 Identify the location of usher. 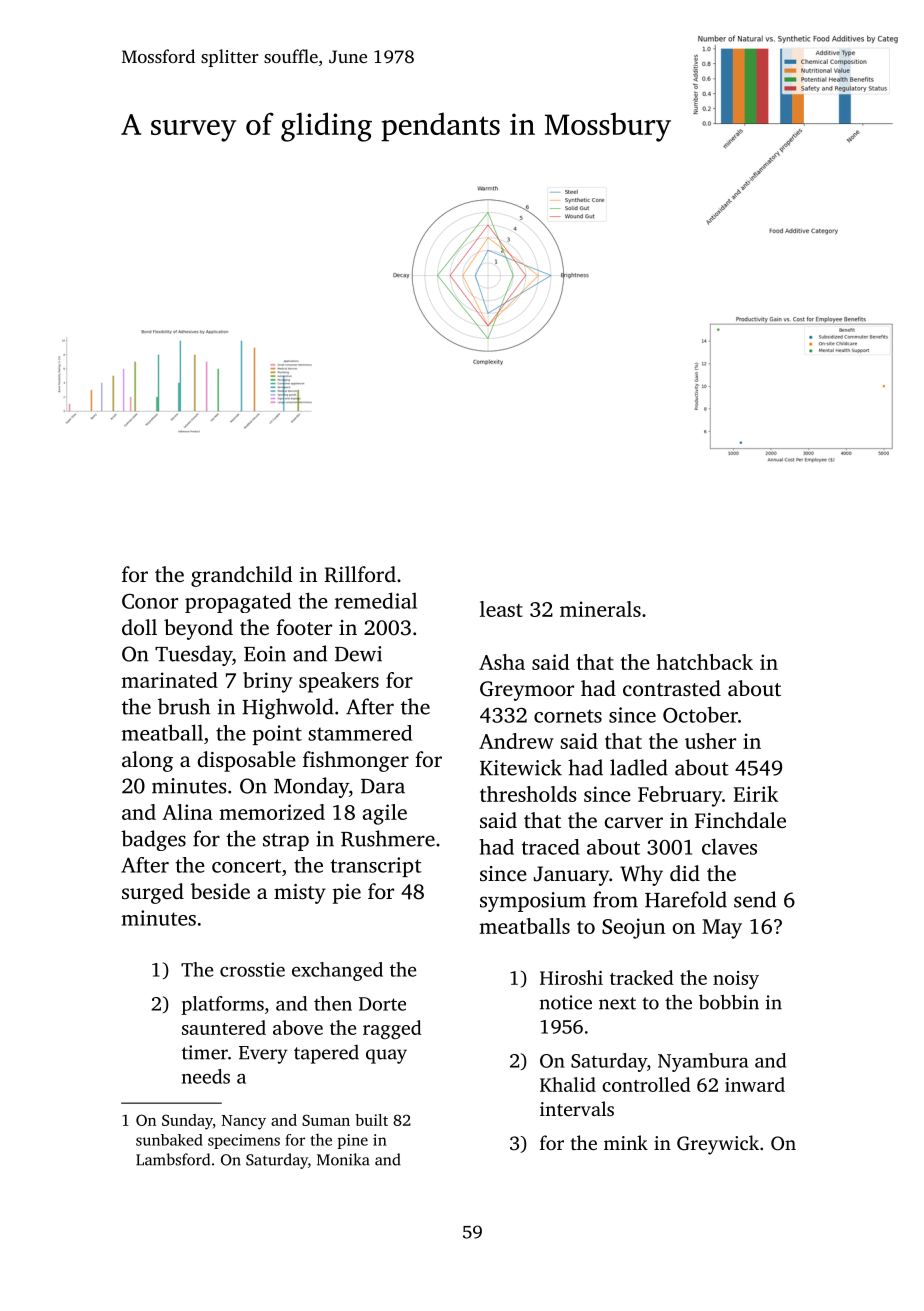
(710, 741).
